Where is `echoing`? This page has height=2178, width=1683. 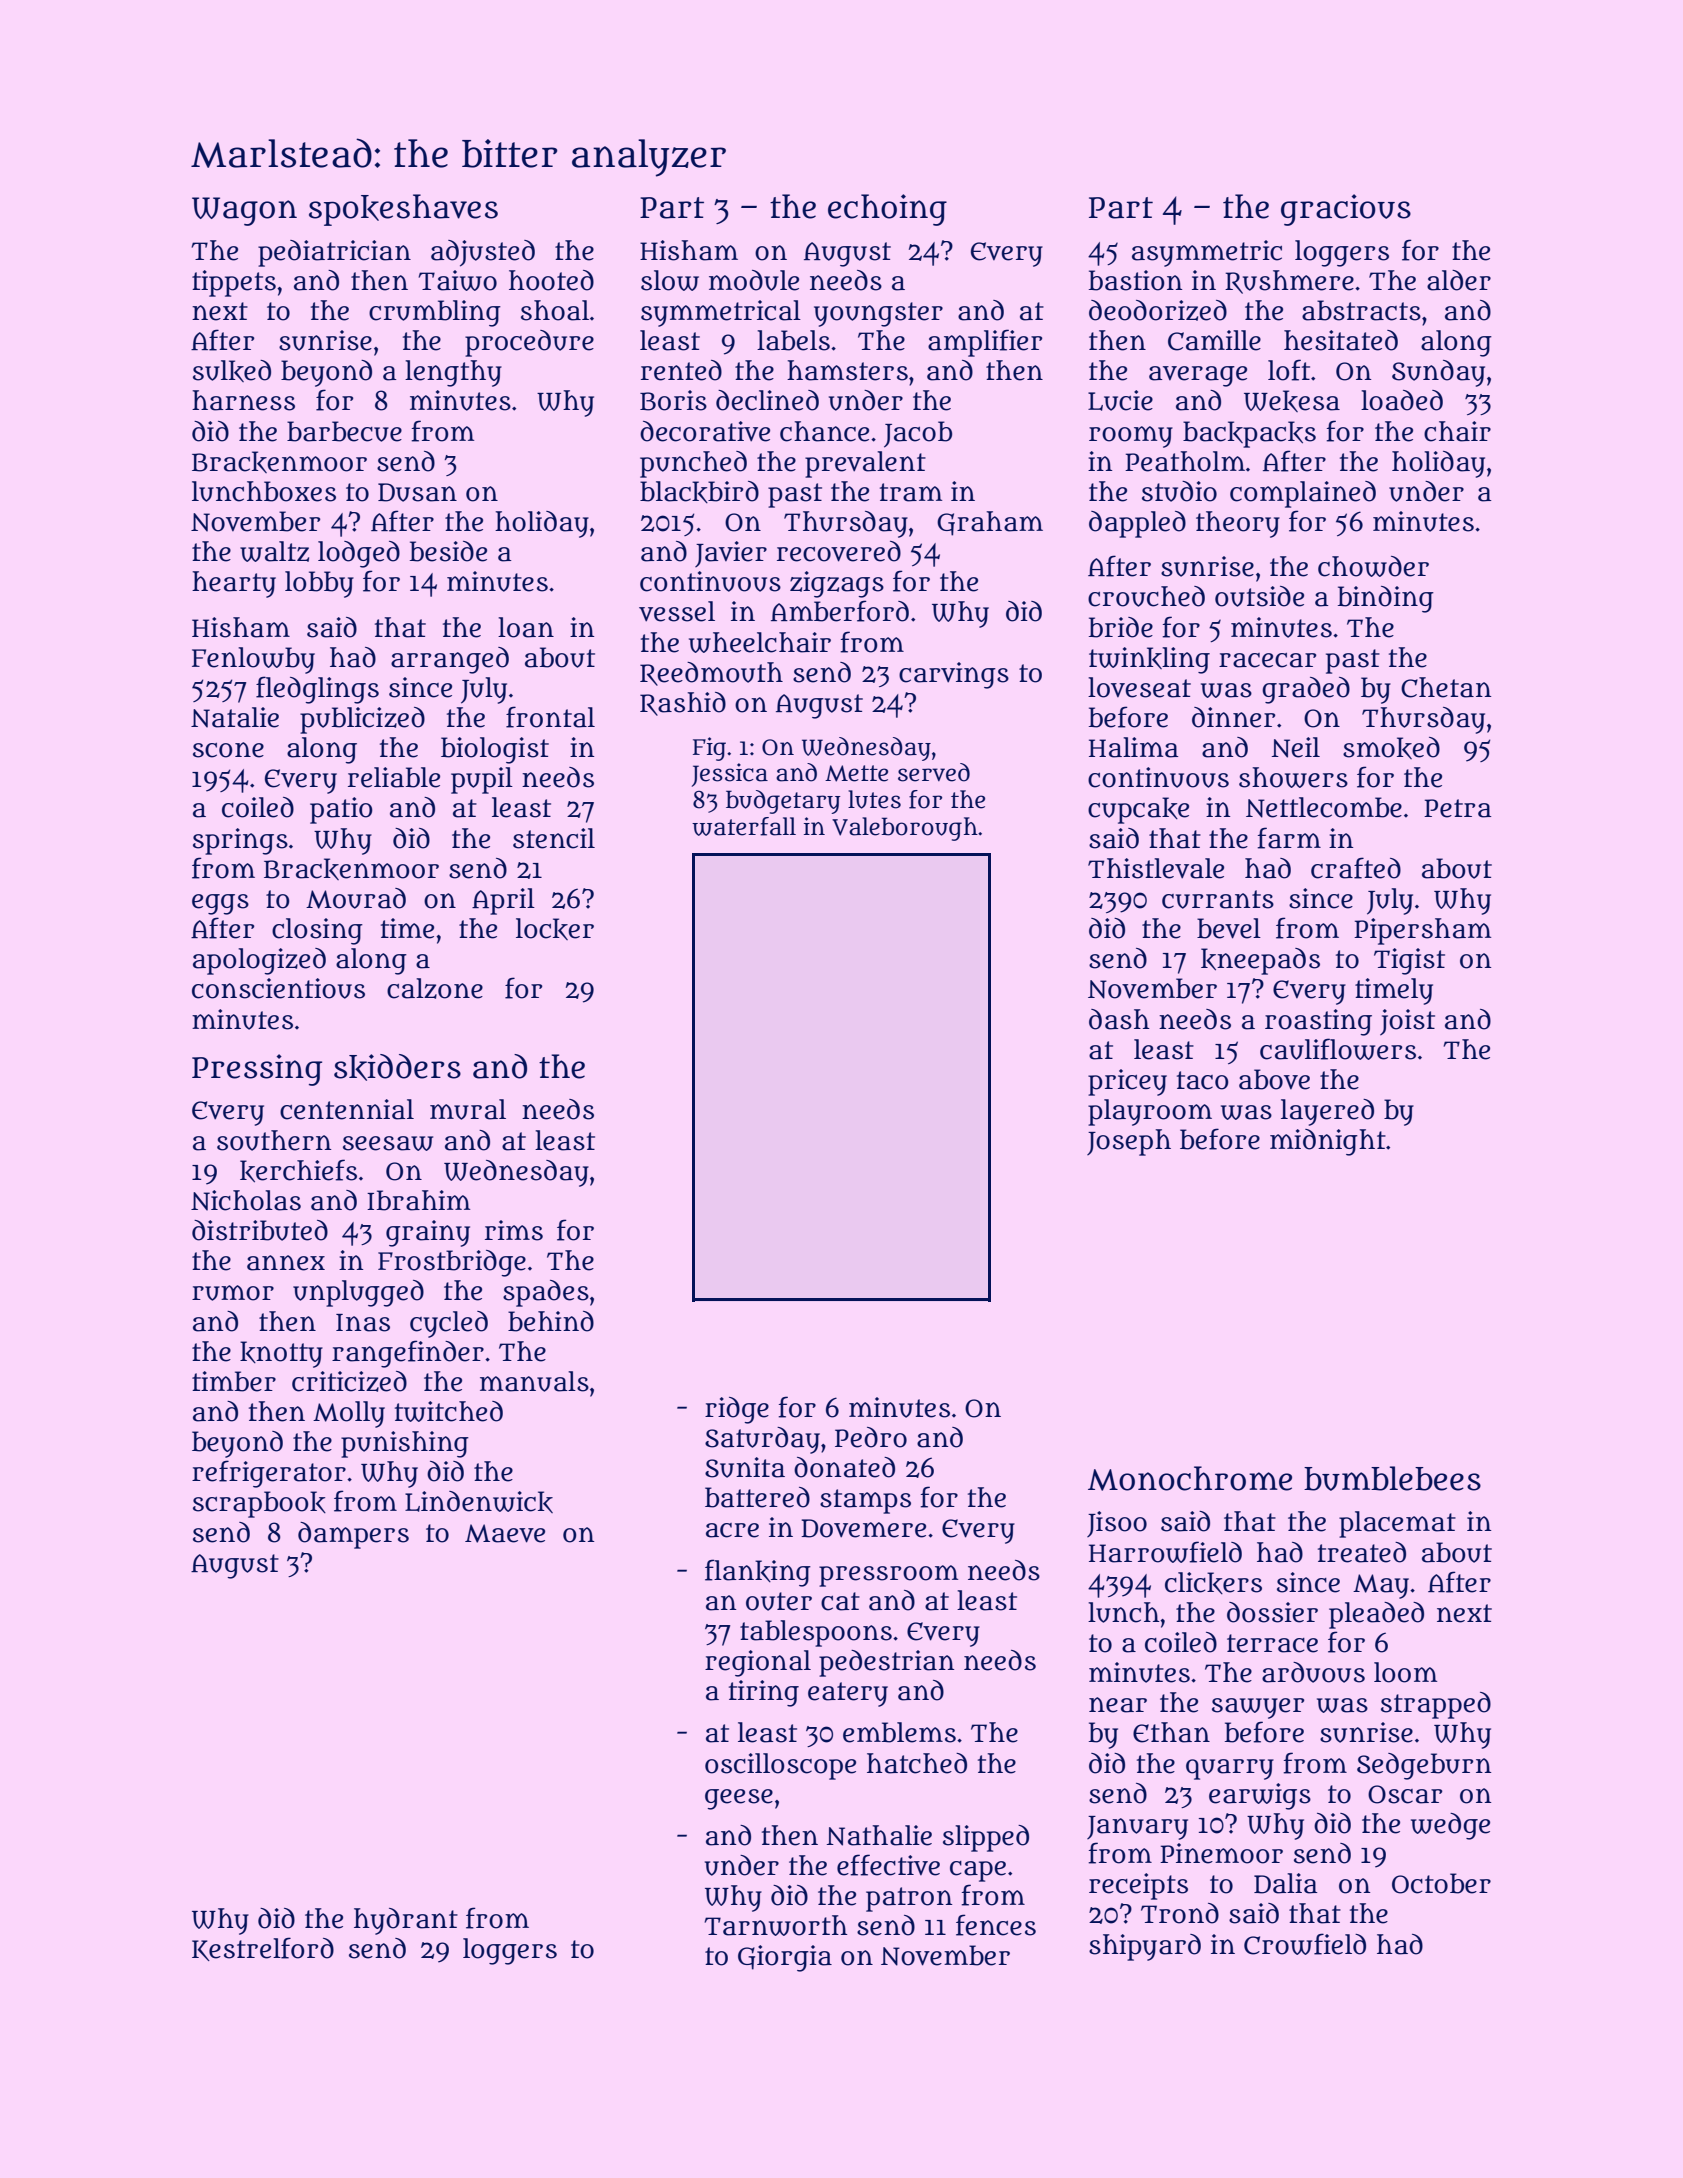 echoing is located at coordinates (887, 210).
